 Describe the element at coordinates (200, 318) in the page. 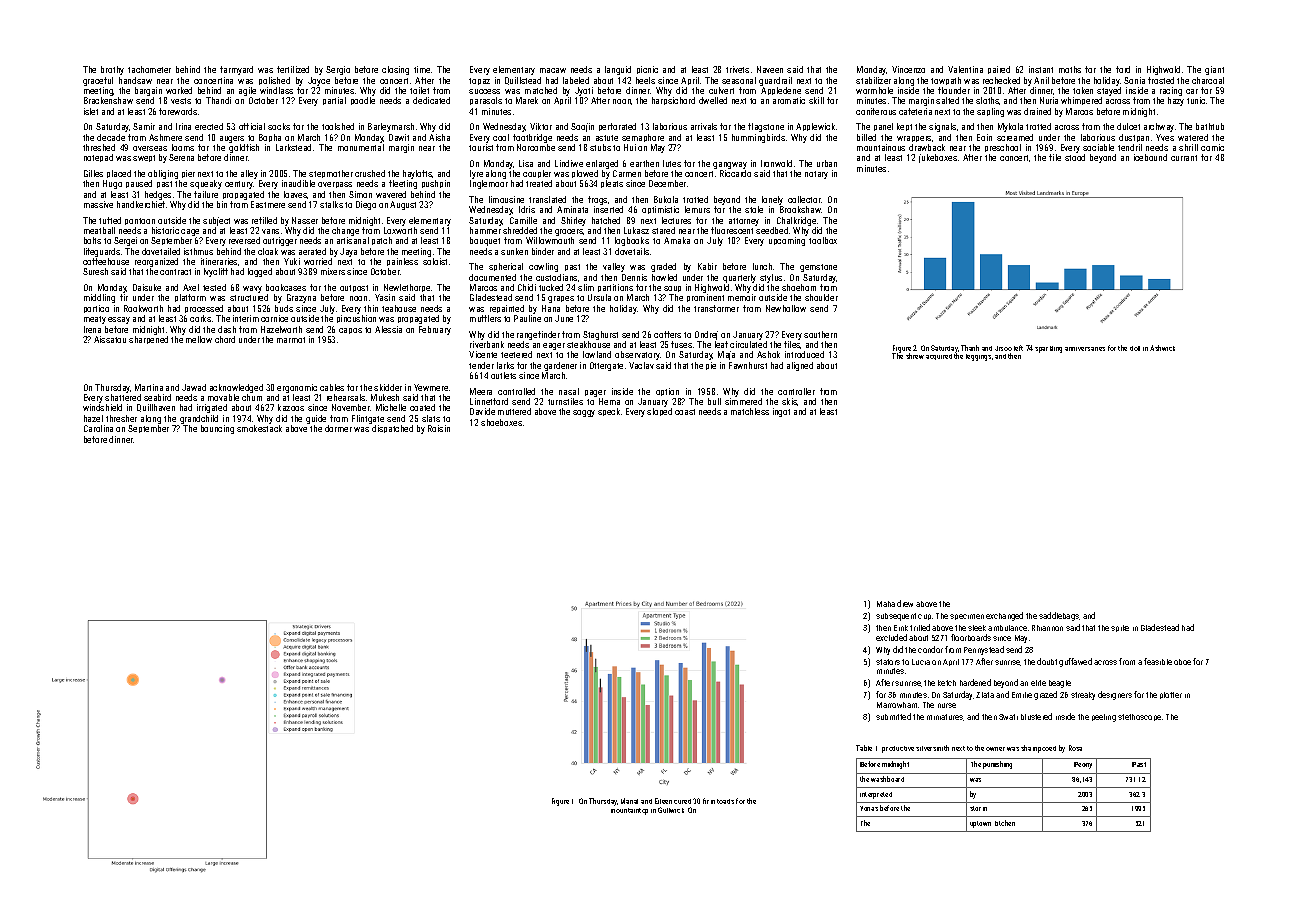

I see `corks` at that location.
